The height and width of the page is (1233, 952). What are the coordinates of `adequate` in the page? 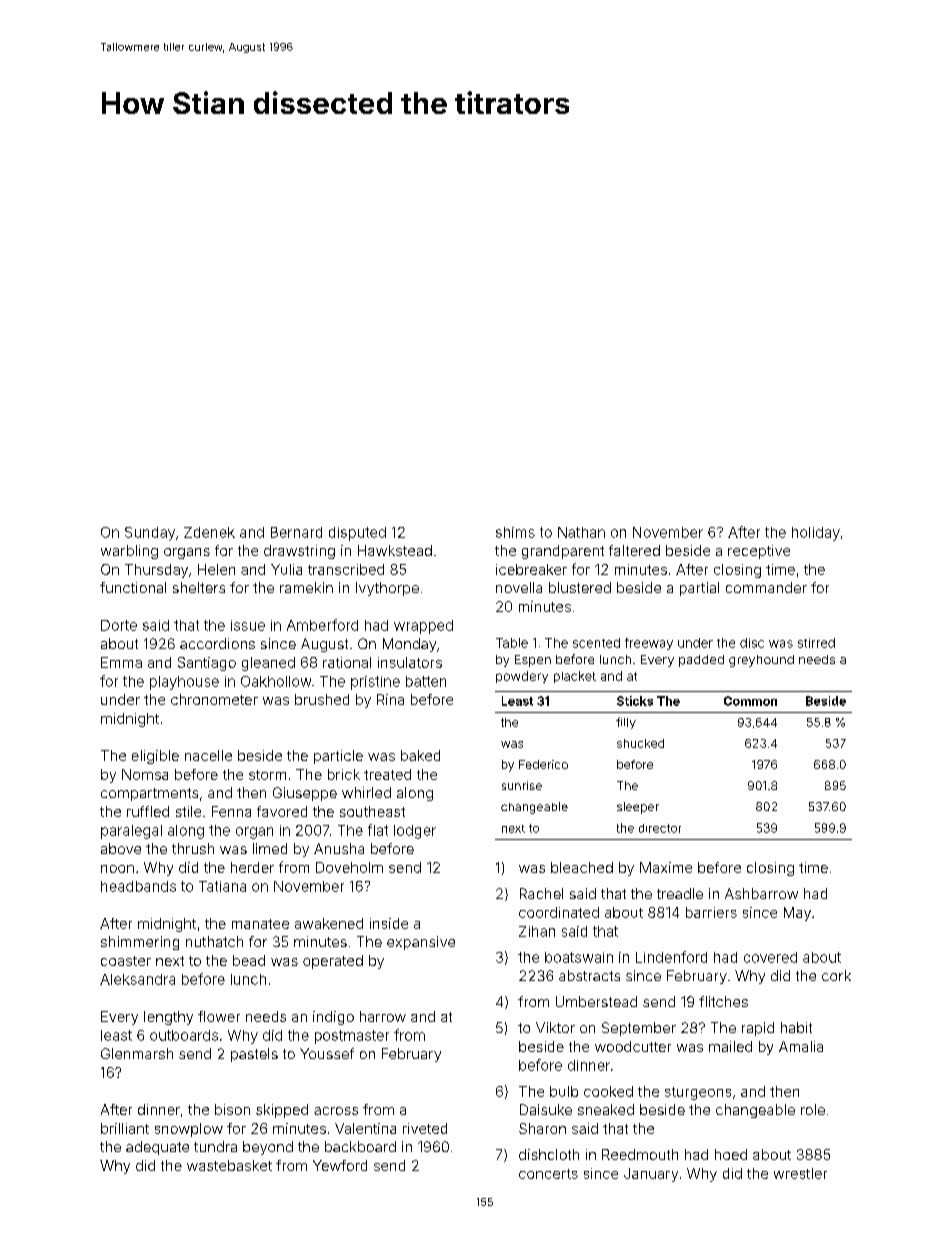 It's located at (157, 1148).
